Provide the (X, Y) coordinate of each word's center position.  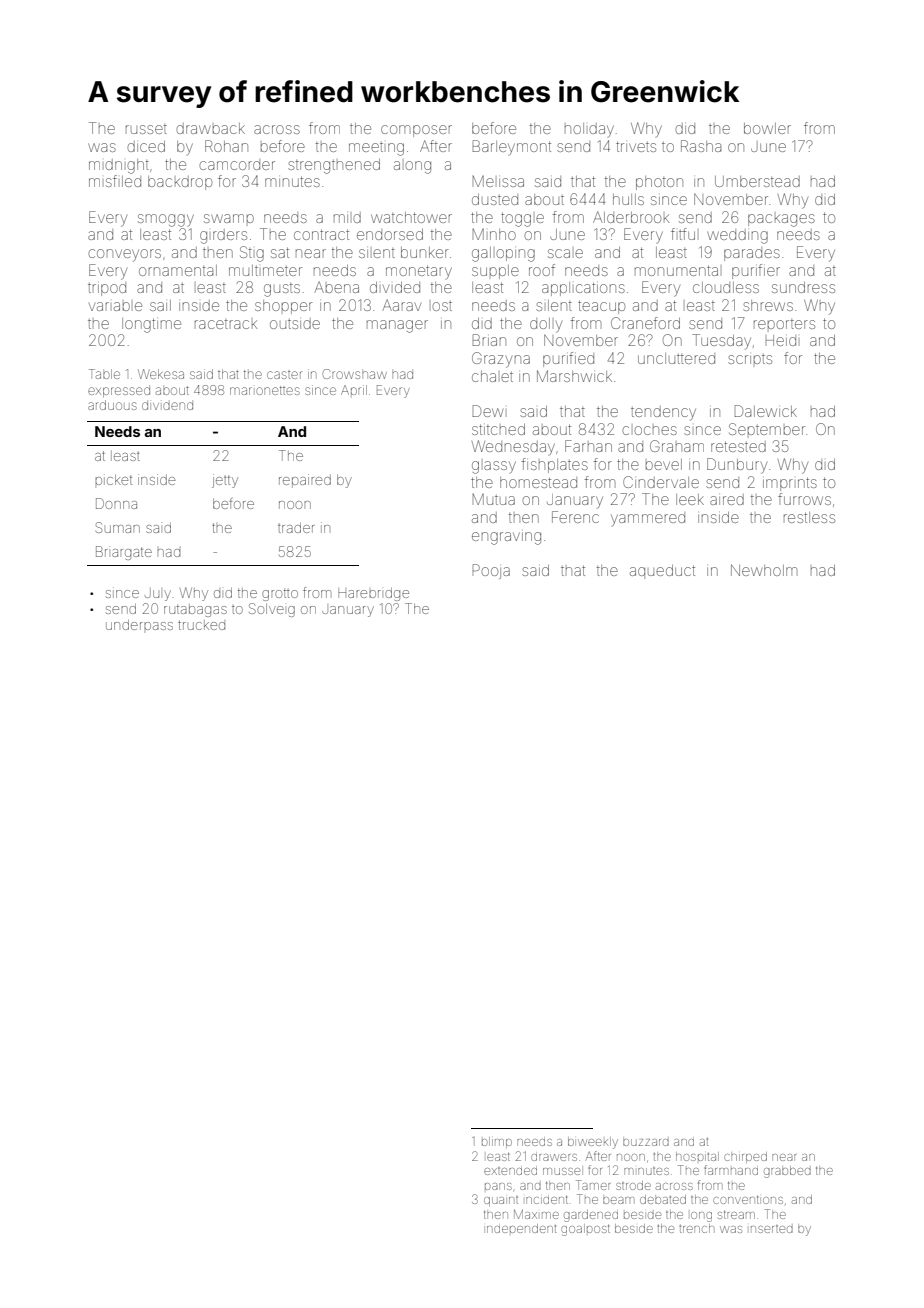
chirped (745, 1157)
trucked (201, 625)
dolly (546, 325)
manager (397, 326)
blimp (497, 1142)
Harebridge (373, 594)
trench (696, 1228)
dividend (167, 406)
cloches (649, 430)
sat (280, 252)
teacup (601, 307)
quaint (501, 1201)
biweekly (593, 1143)
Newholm (764, 570)
